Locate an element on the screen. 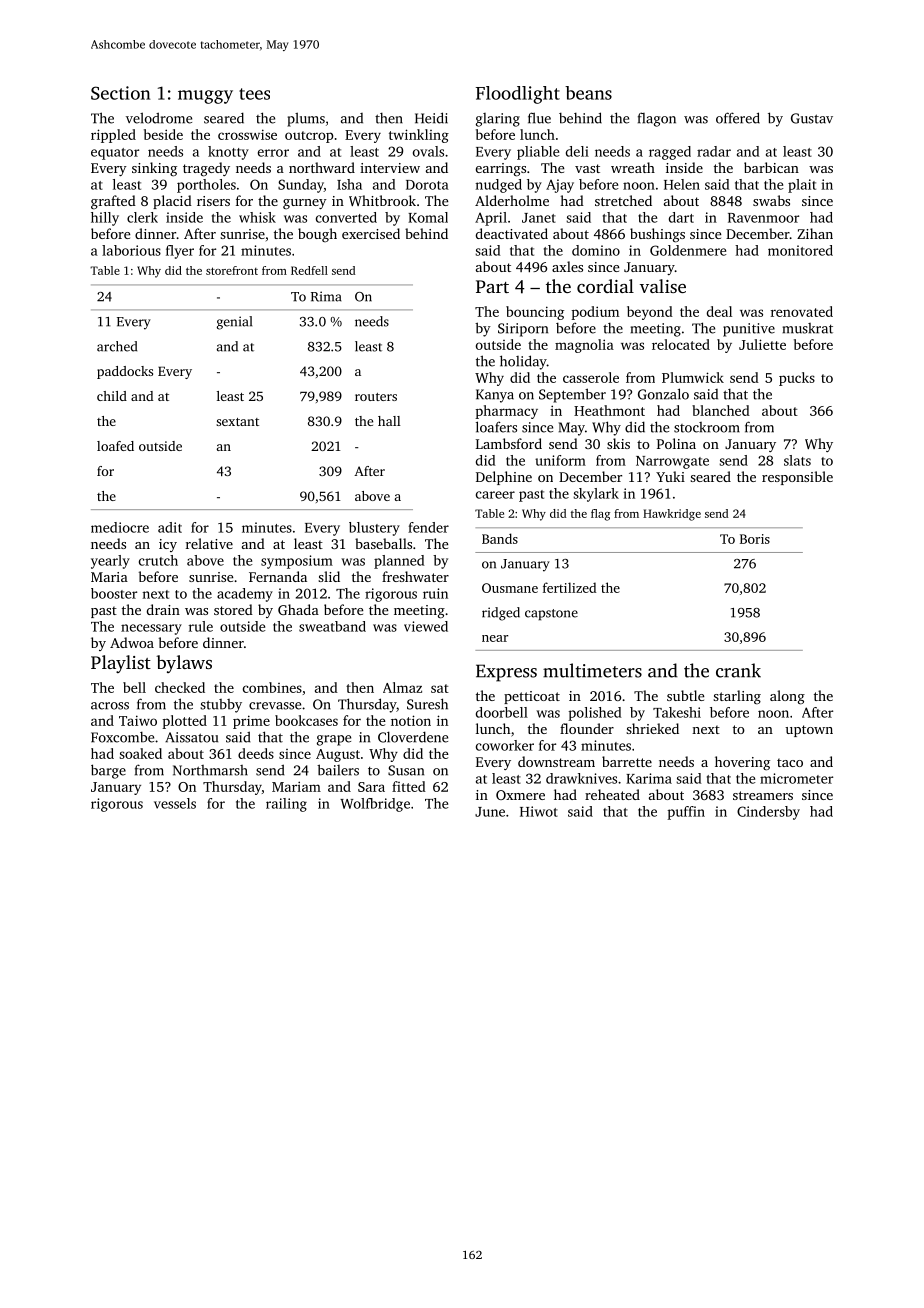 The image size is (924, 1308). deeds is located at coordinates (256, 753).
